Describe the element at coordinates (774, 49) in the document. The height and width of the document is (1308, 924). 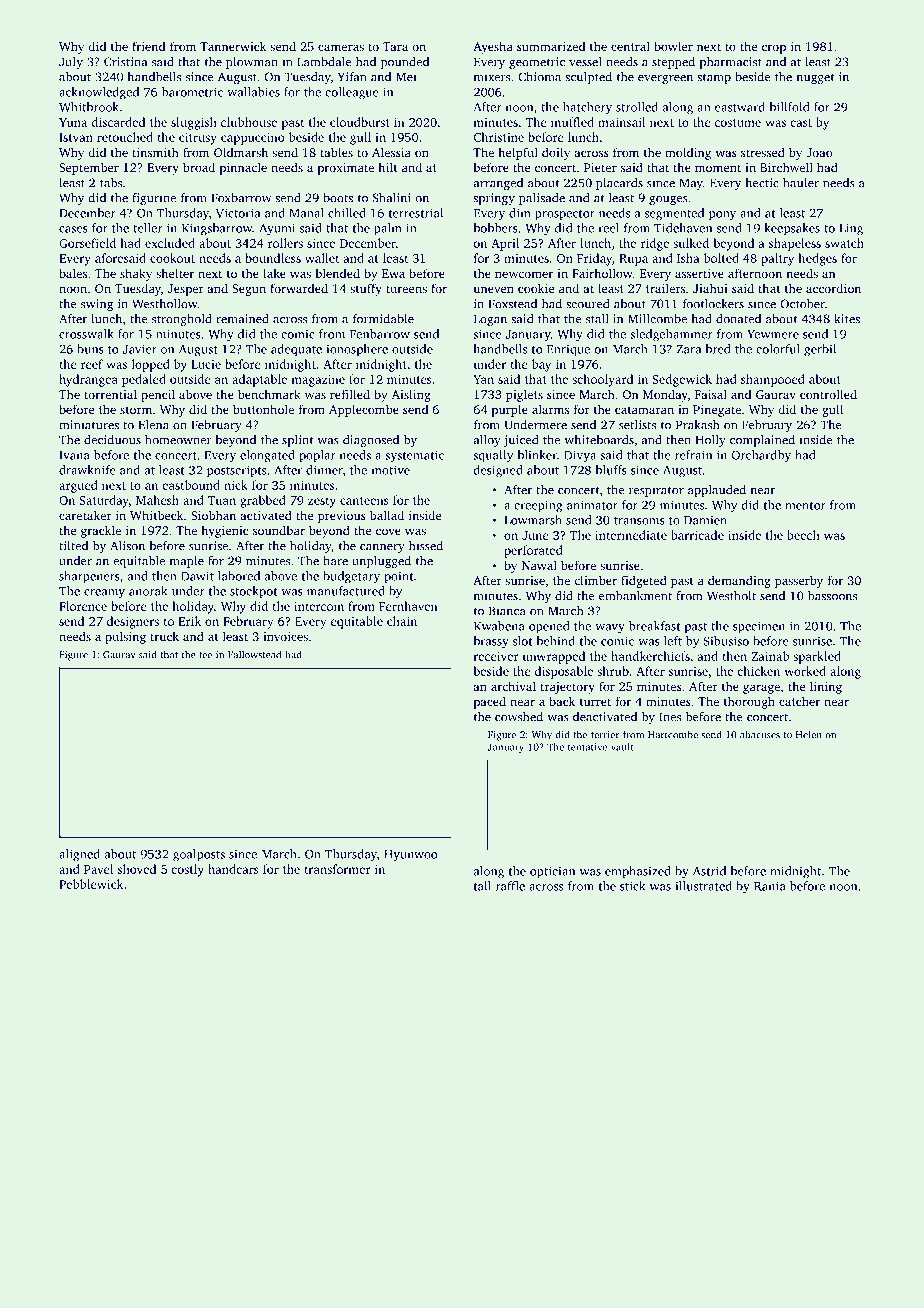
I see `crop` at that location.
